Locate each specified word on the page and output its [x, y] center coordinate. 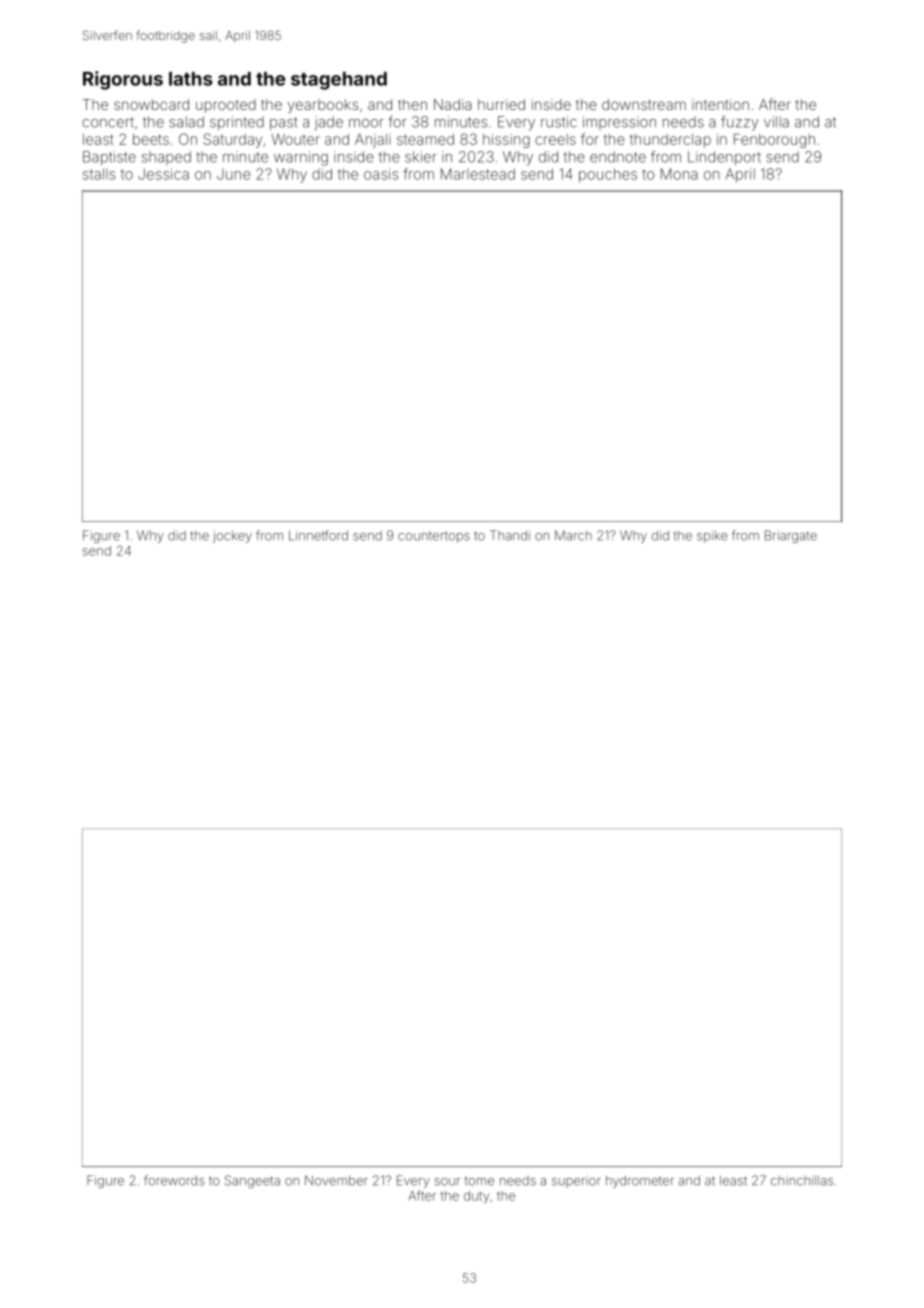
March [573, 535]
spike [712, 536]
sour [447, 1182]
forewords [174, 1180]
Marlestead [478, 174]
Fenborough [774, 140]
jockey [232, 536]
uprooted [226, 106]
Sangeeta [252, 1181]
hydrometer [640, 1181]
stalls [99, 174]
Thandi [510, 535]
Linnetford [318, 535]
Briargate [791, 536]
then [412, 104]
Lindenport [724, 158]
